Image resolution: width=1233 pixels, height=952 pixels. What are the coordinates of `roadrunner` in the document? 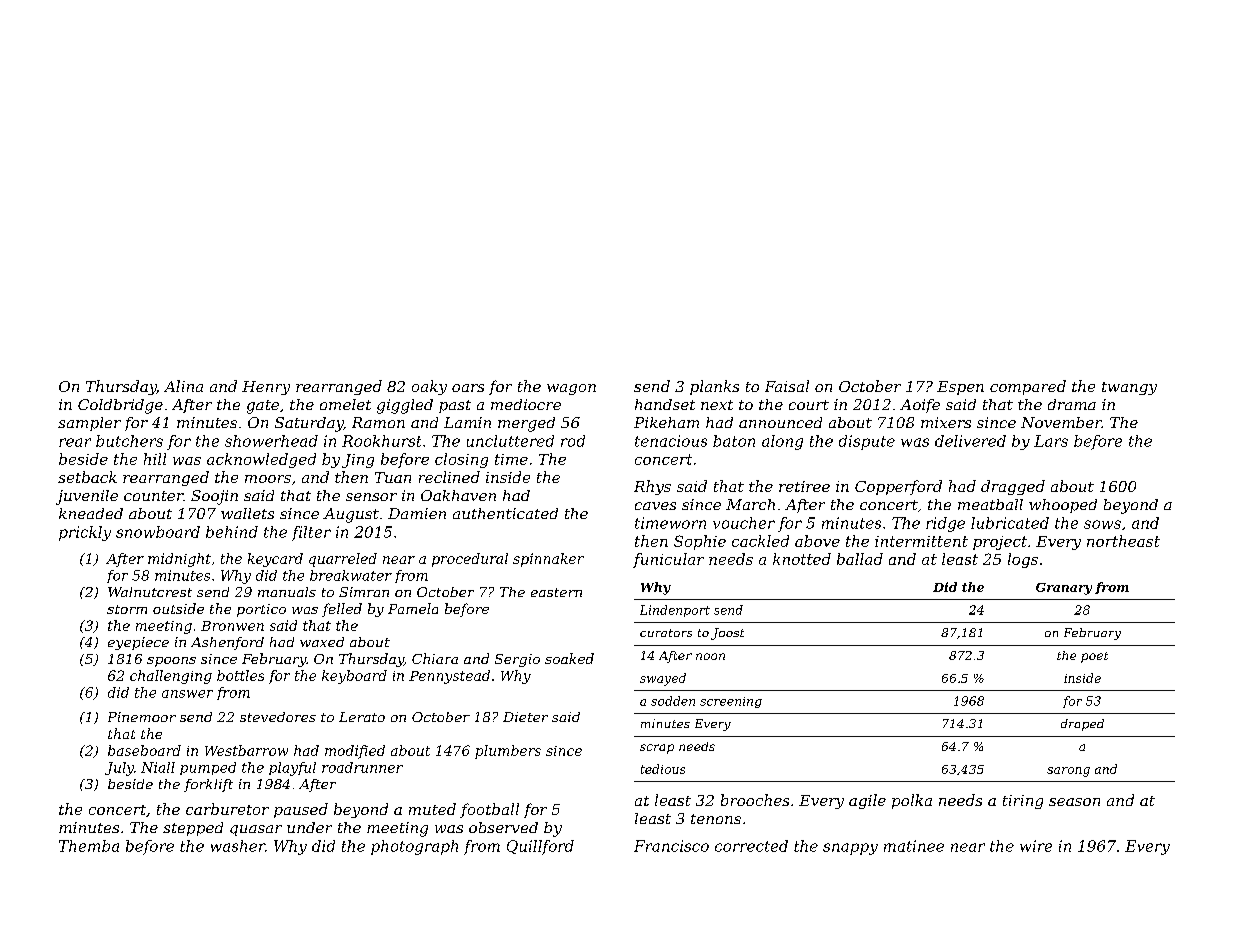 It's located at (362, 767).
